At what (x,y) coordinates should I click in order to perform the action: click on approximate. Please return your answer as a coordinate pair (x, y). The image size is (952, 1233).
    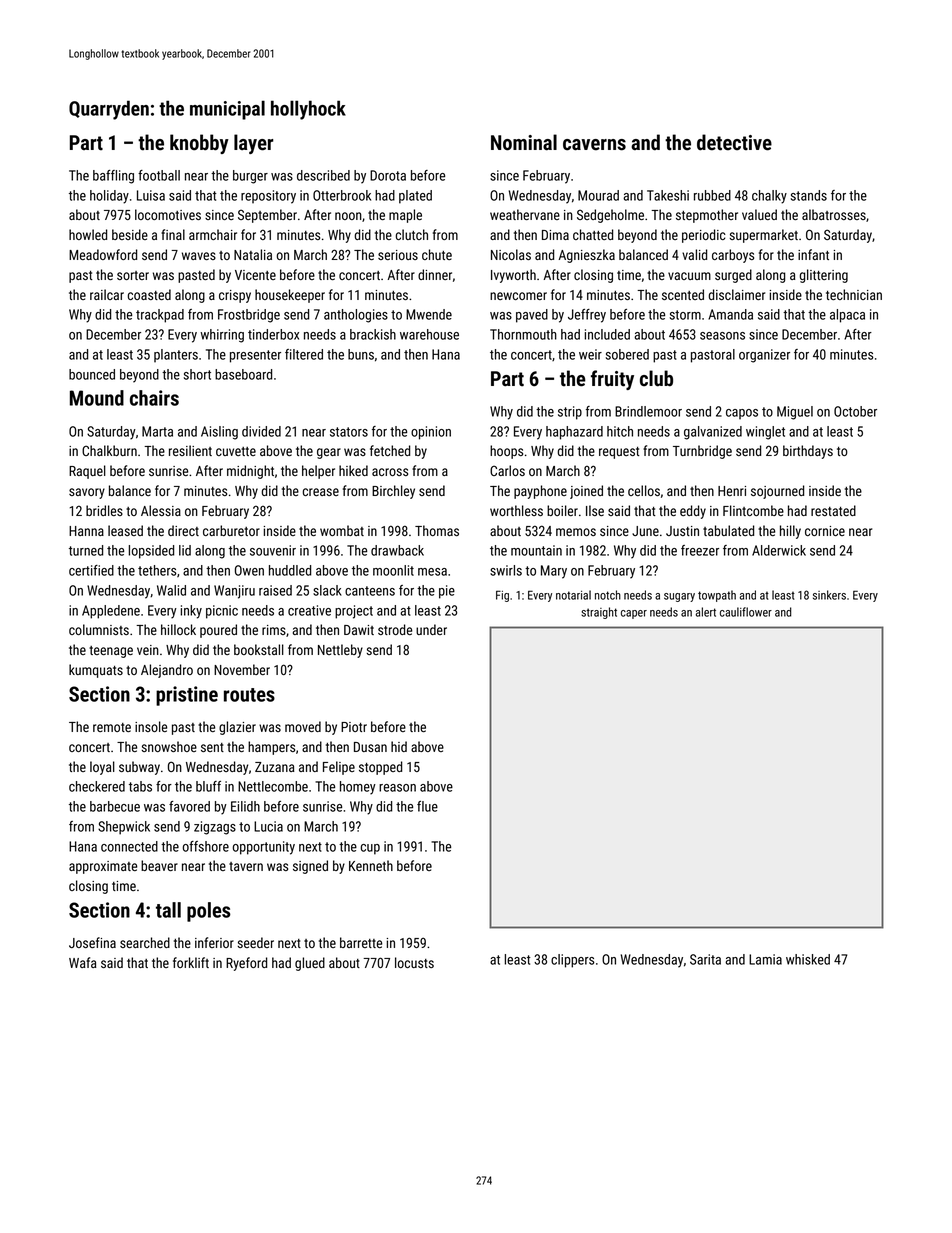
    Looking at the image, I should click on (103, 867).
